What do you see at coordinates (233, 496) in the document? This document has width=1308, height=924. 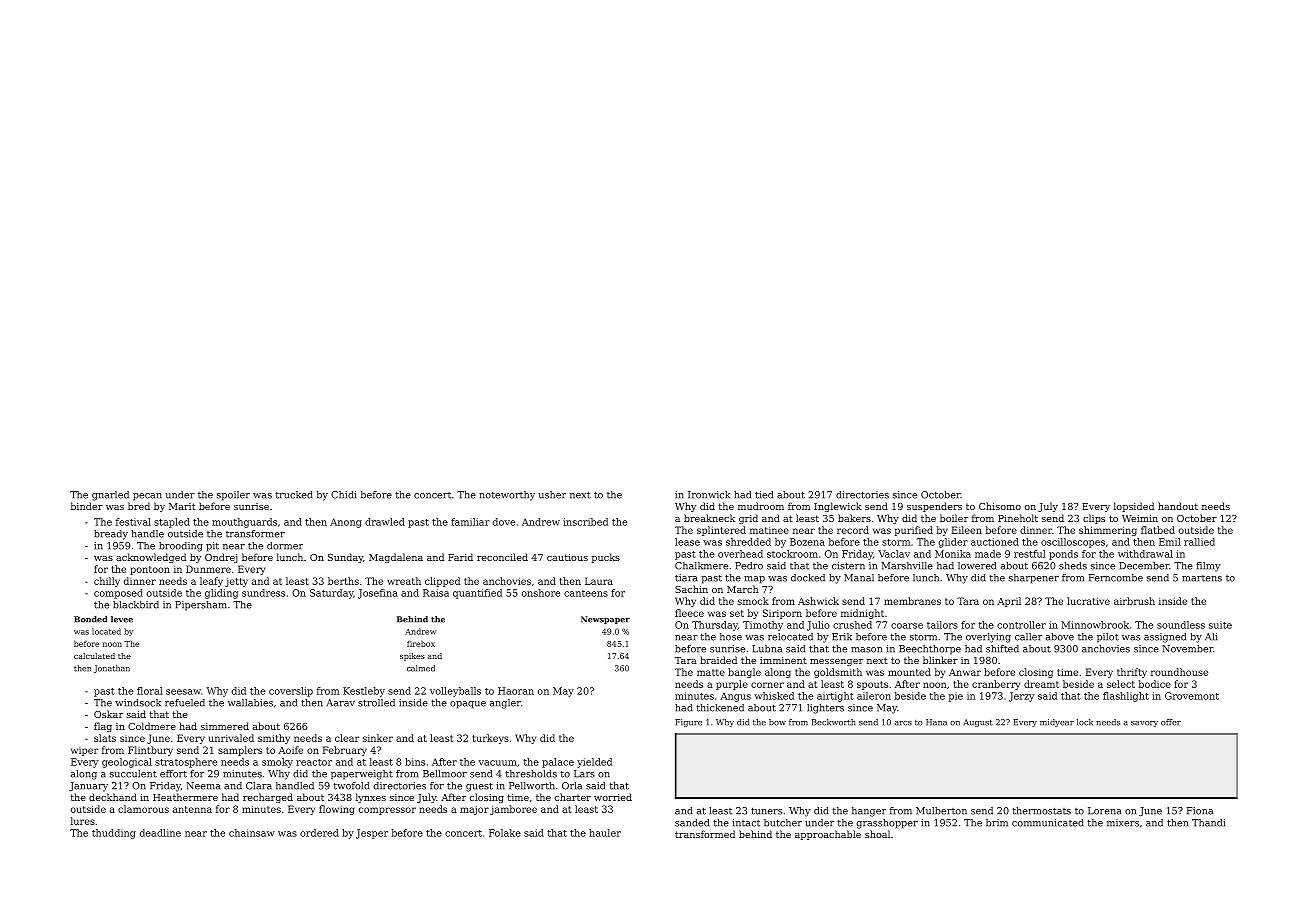 I see `spoiler` at bounding box center [233, 496].
